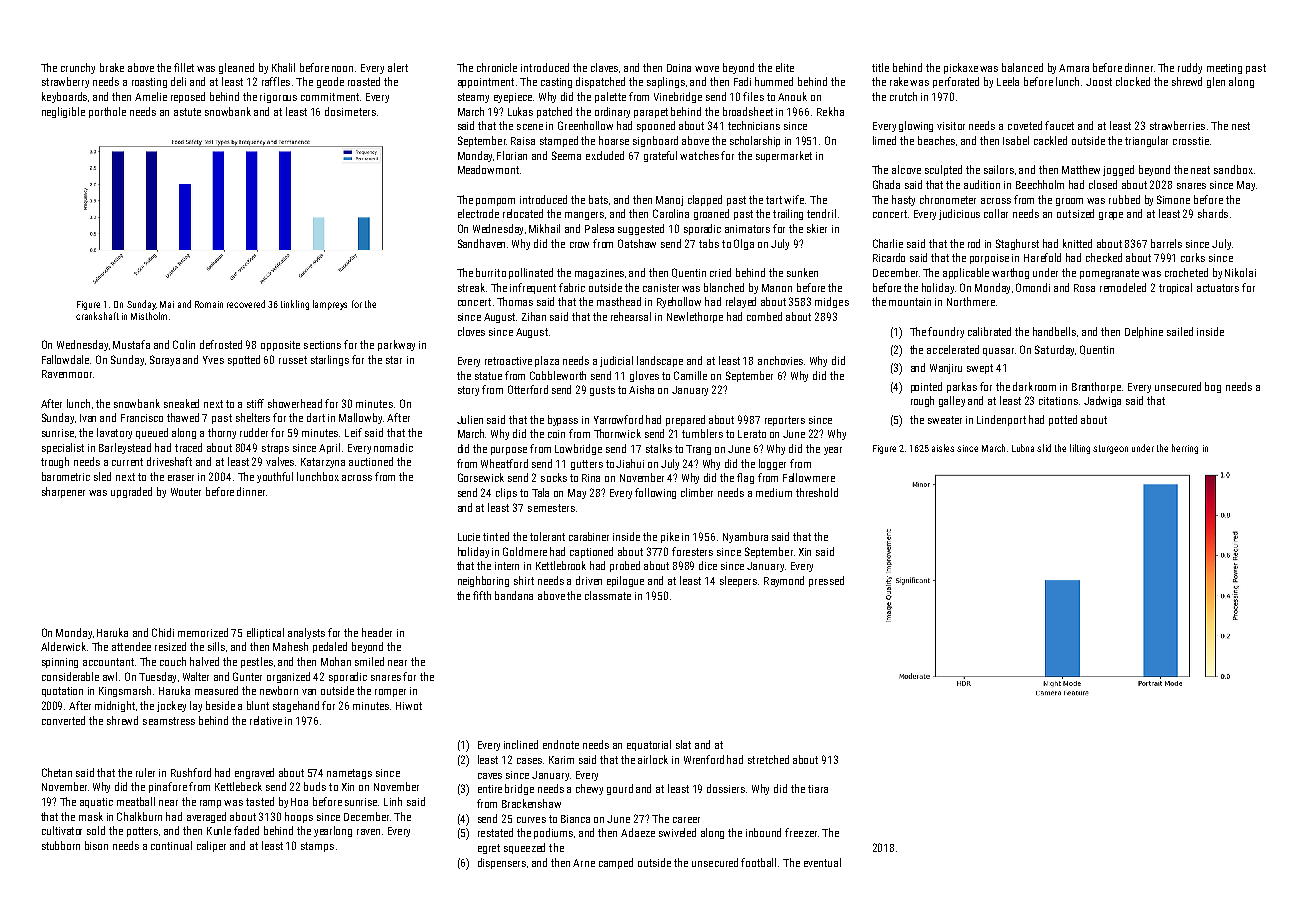 Image resolution: width=1308 pixels, height=924 pixels. I want to click on noon, so click(342, 69).
